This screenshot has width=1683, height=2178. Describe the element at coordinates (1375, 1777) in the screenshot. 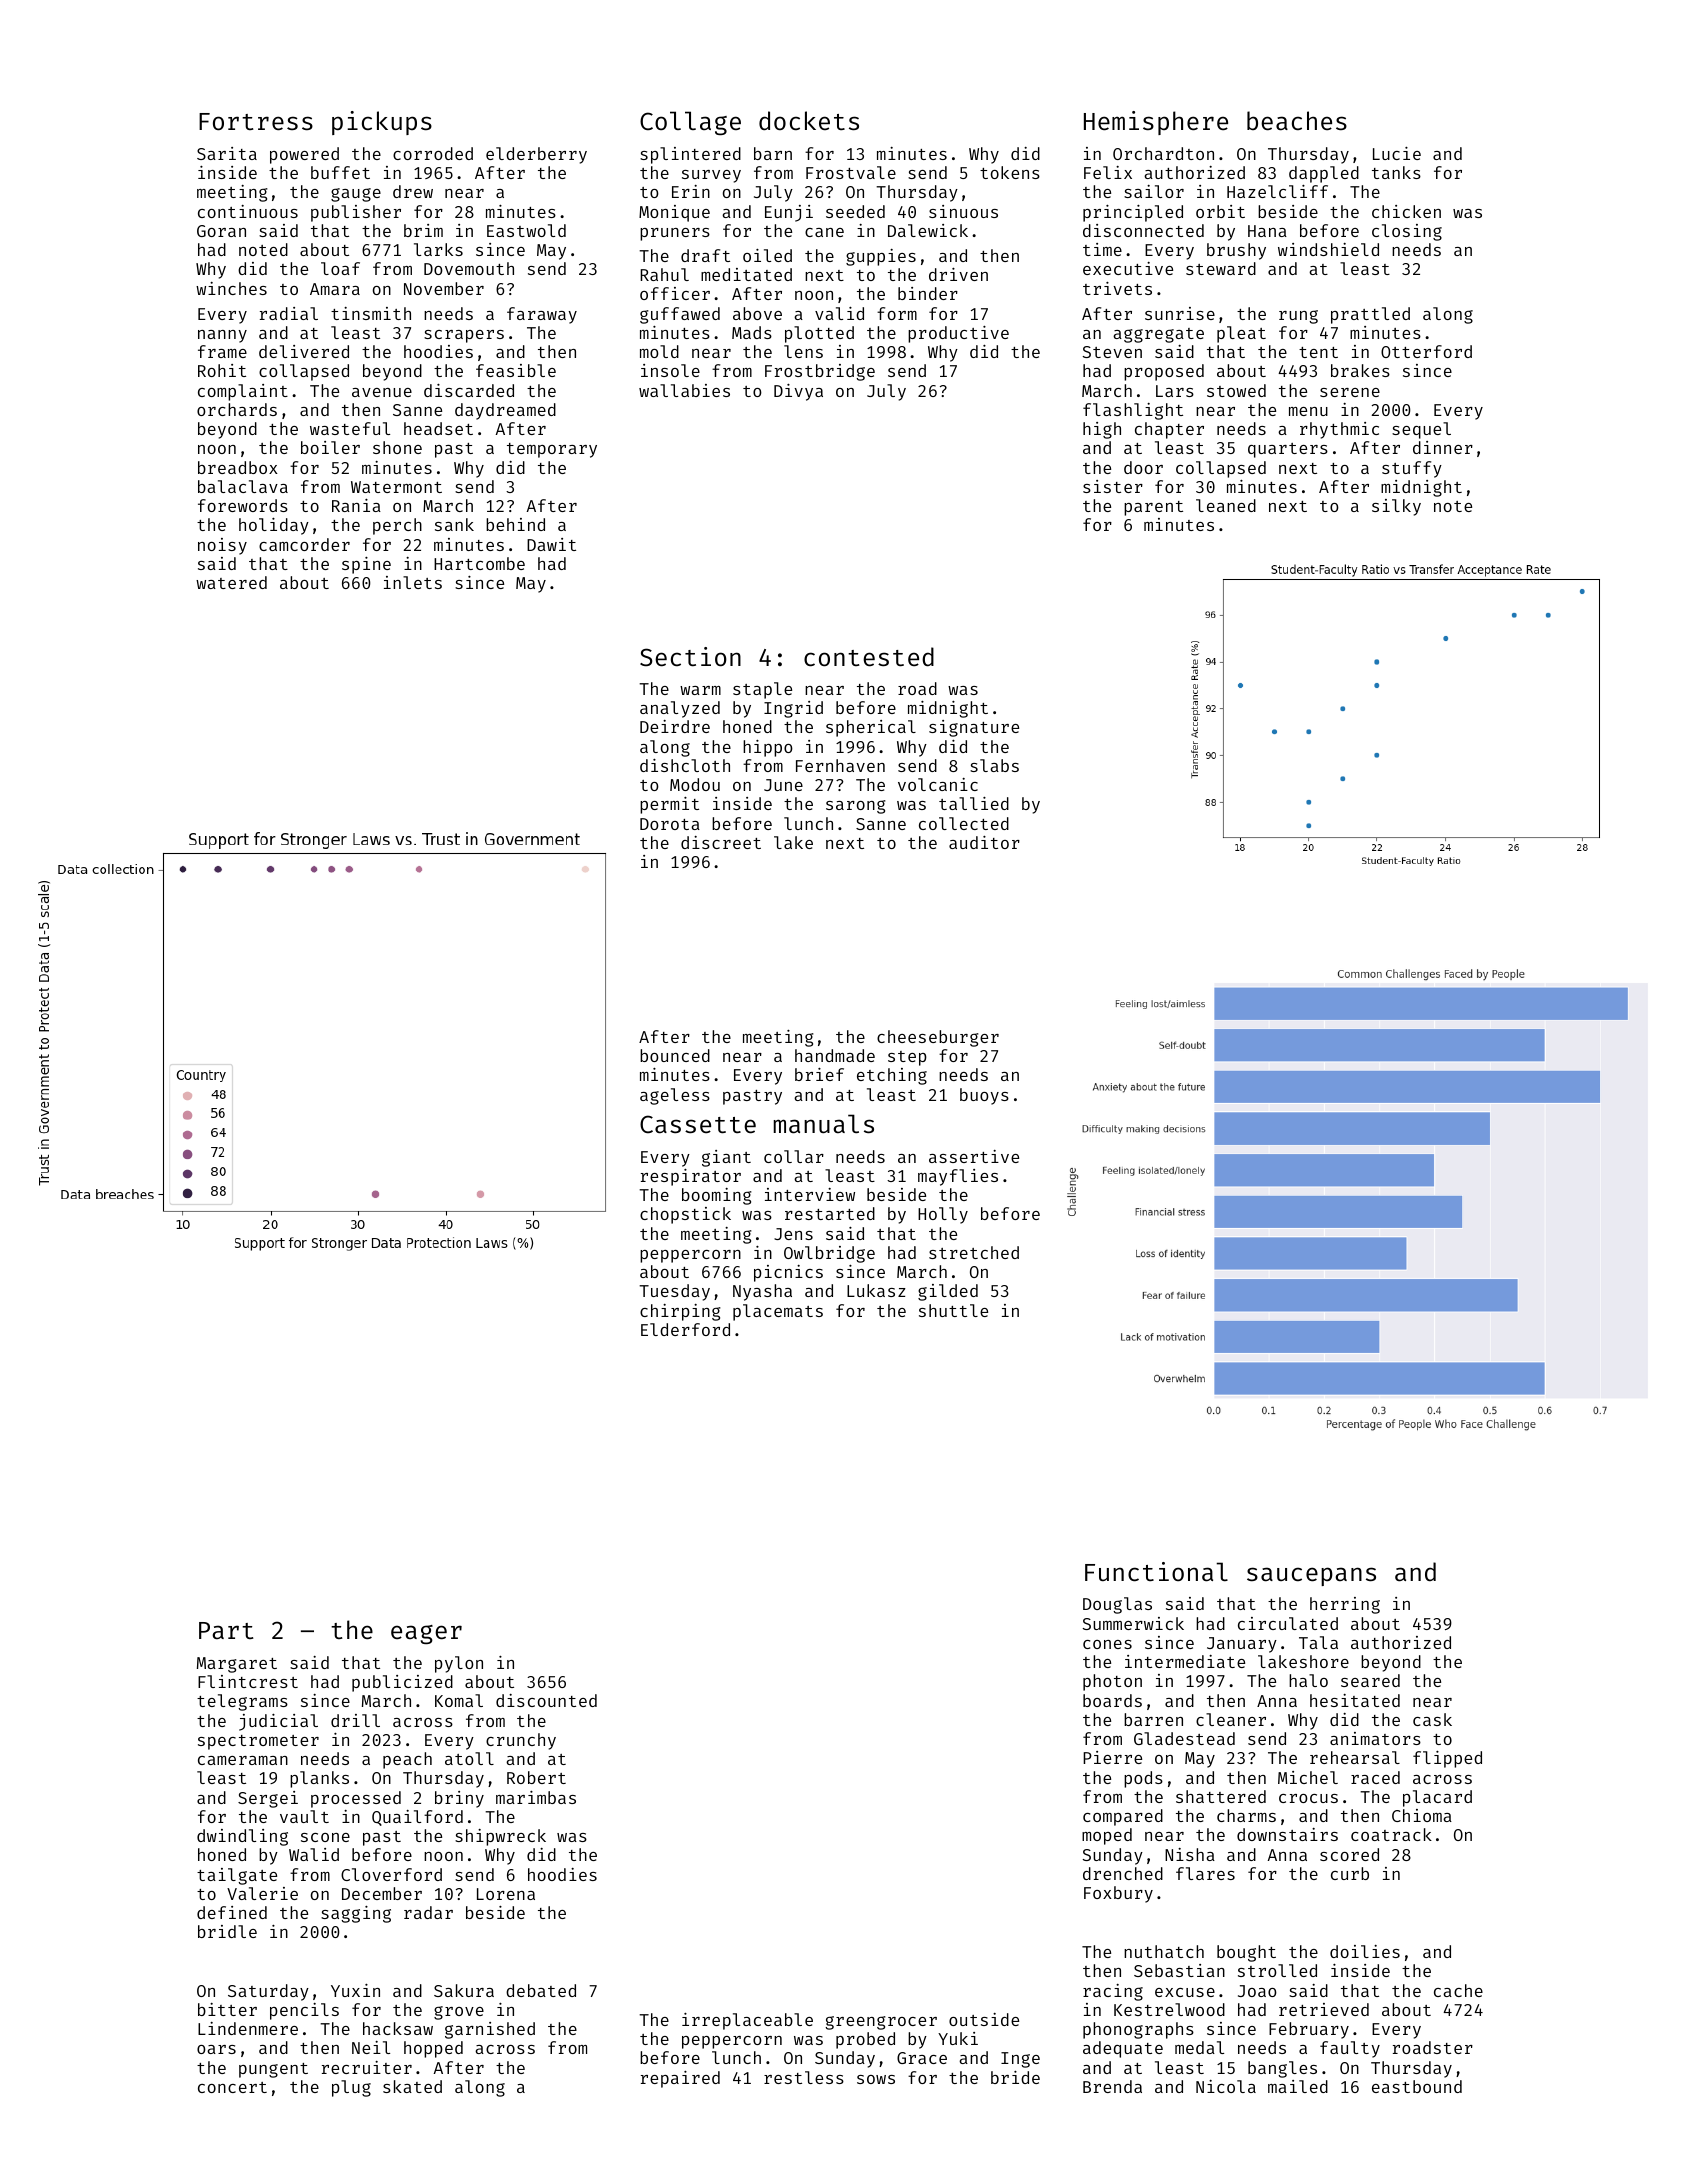

I see `raced` at that location.
